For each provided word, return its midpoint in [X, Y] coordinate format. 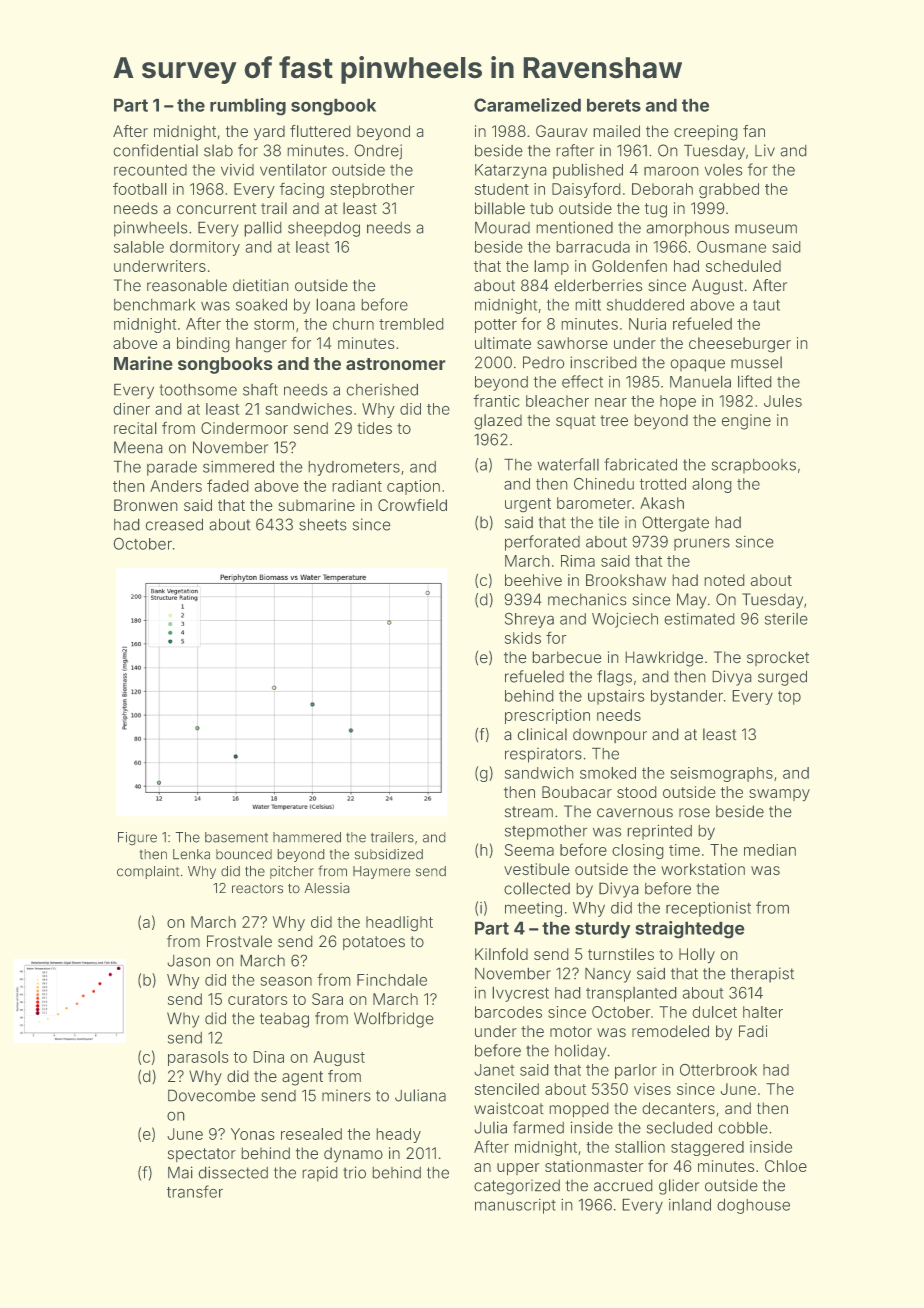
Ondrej [378, 152]
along [712, 485]
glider [679, 1187]
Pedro [544, 362]
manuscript [515, 1206]
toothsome [198, 390]
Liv [765, 150]
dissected [233, 1172]
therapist [762, 975]
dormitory [205, 248]
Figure [137, 839]
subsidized [389, 854]
